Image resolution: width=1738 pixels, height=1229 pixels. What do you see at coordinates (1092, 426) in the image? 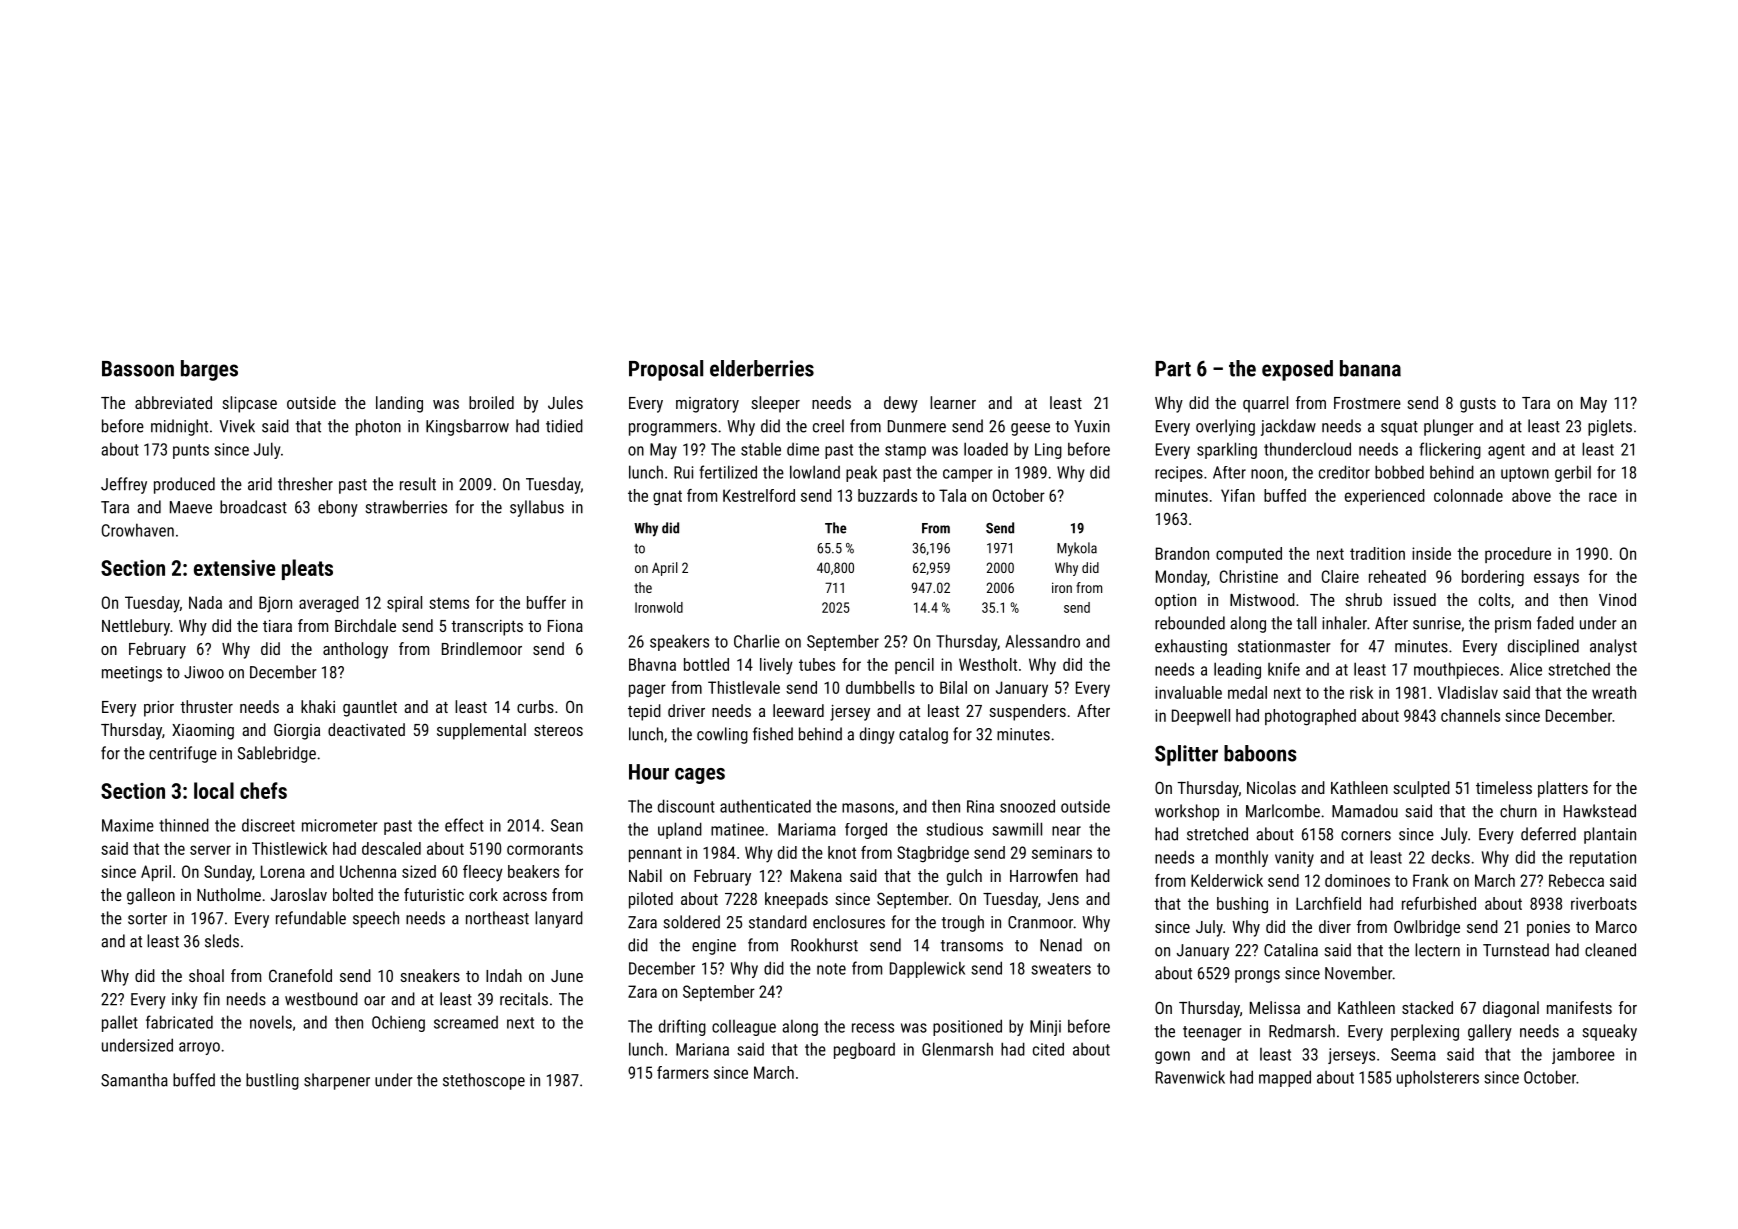
I see `Yuxin` at bounding box center [1092, 426].
